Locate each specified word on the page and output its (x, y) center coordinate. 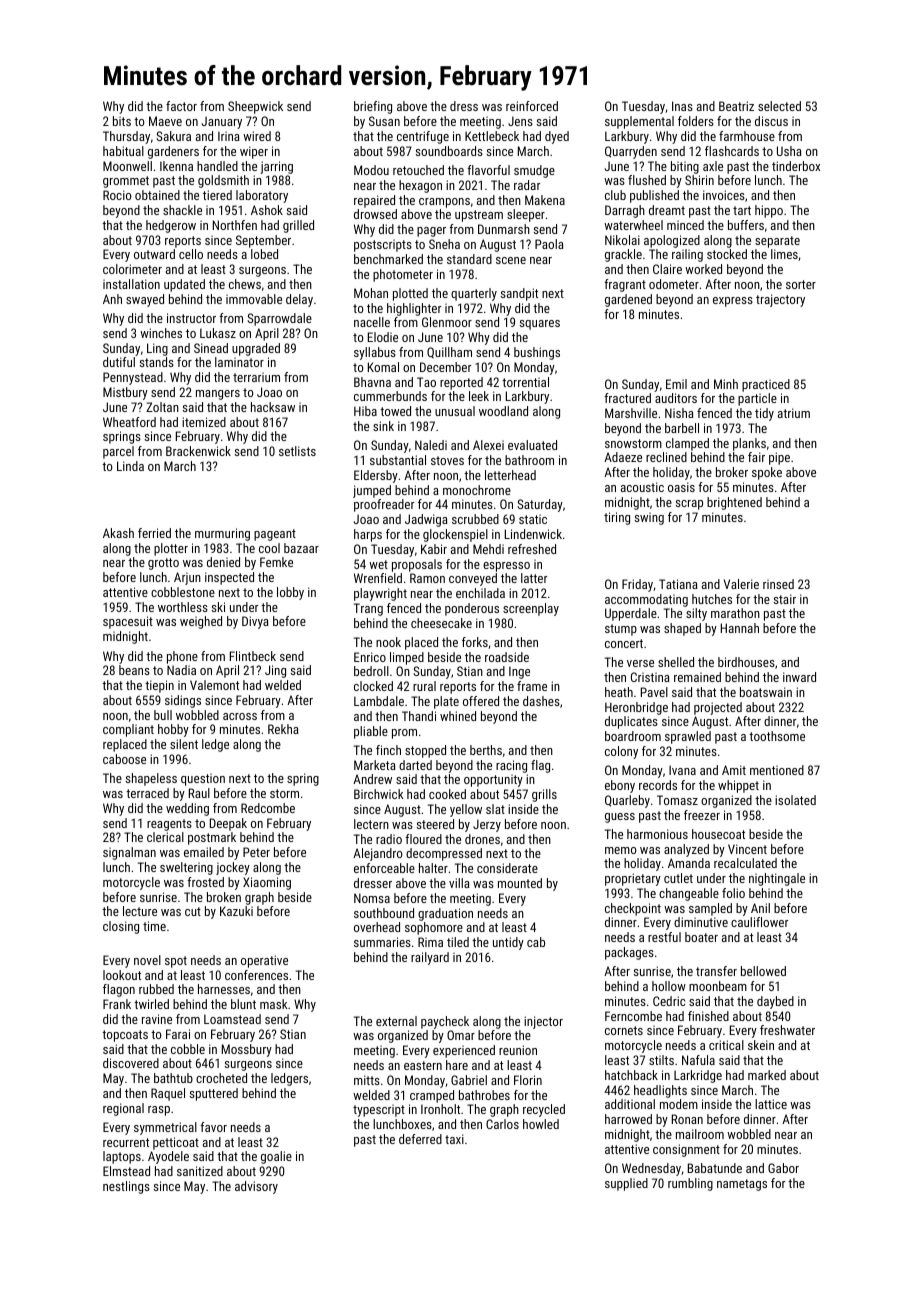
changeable (689, 894)
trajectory (780, 300)
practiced (766, 385)
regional (123, 1109)
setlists (297, 451)
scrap (689, 505)
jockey (233, 868)
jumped (372, 491)
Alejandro (378, 854)
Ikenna (176, 166)
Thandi (419, 716)
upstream (479, 216)
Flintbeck (253, 656)
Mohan (371, 293)
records (658, 785)
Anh (112, 299)
